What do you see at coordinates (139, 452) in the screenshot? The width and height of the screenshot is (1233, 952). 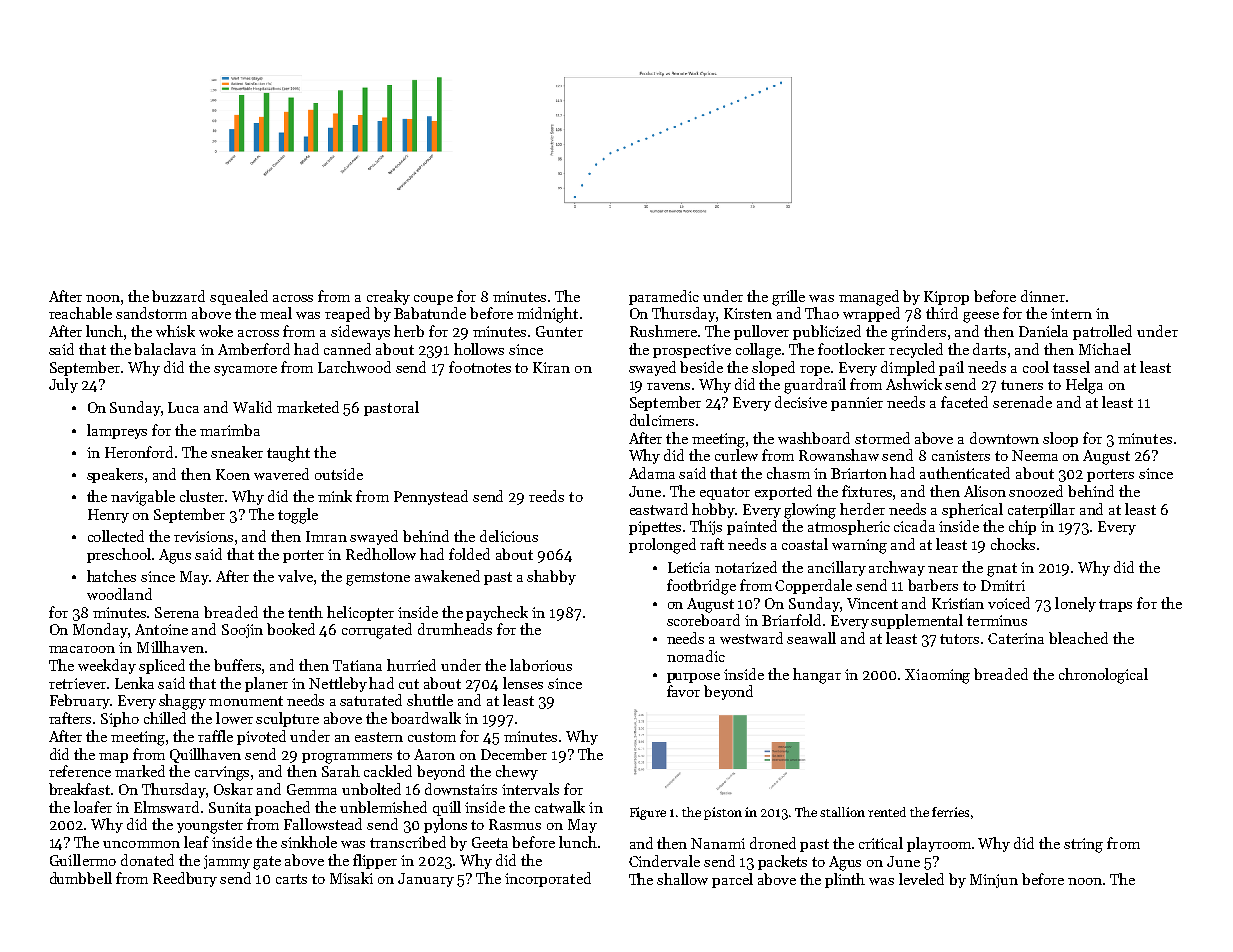 I see `Heronford` at bounding box center [139, 452].
